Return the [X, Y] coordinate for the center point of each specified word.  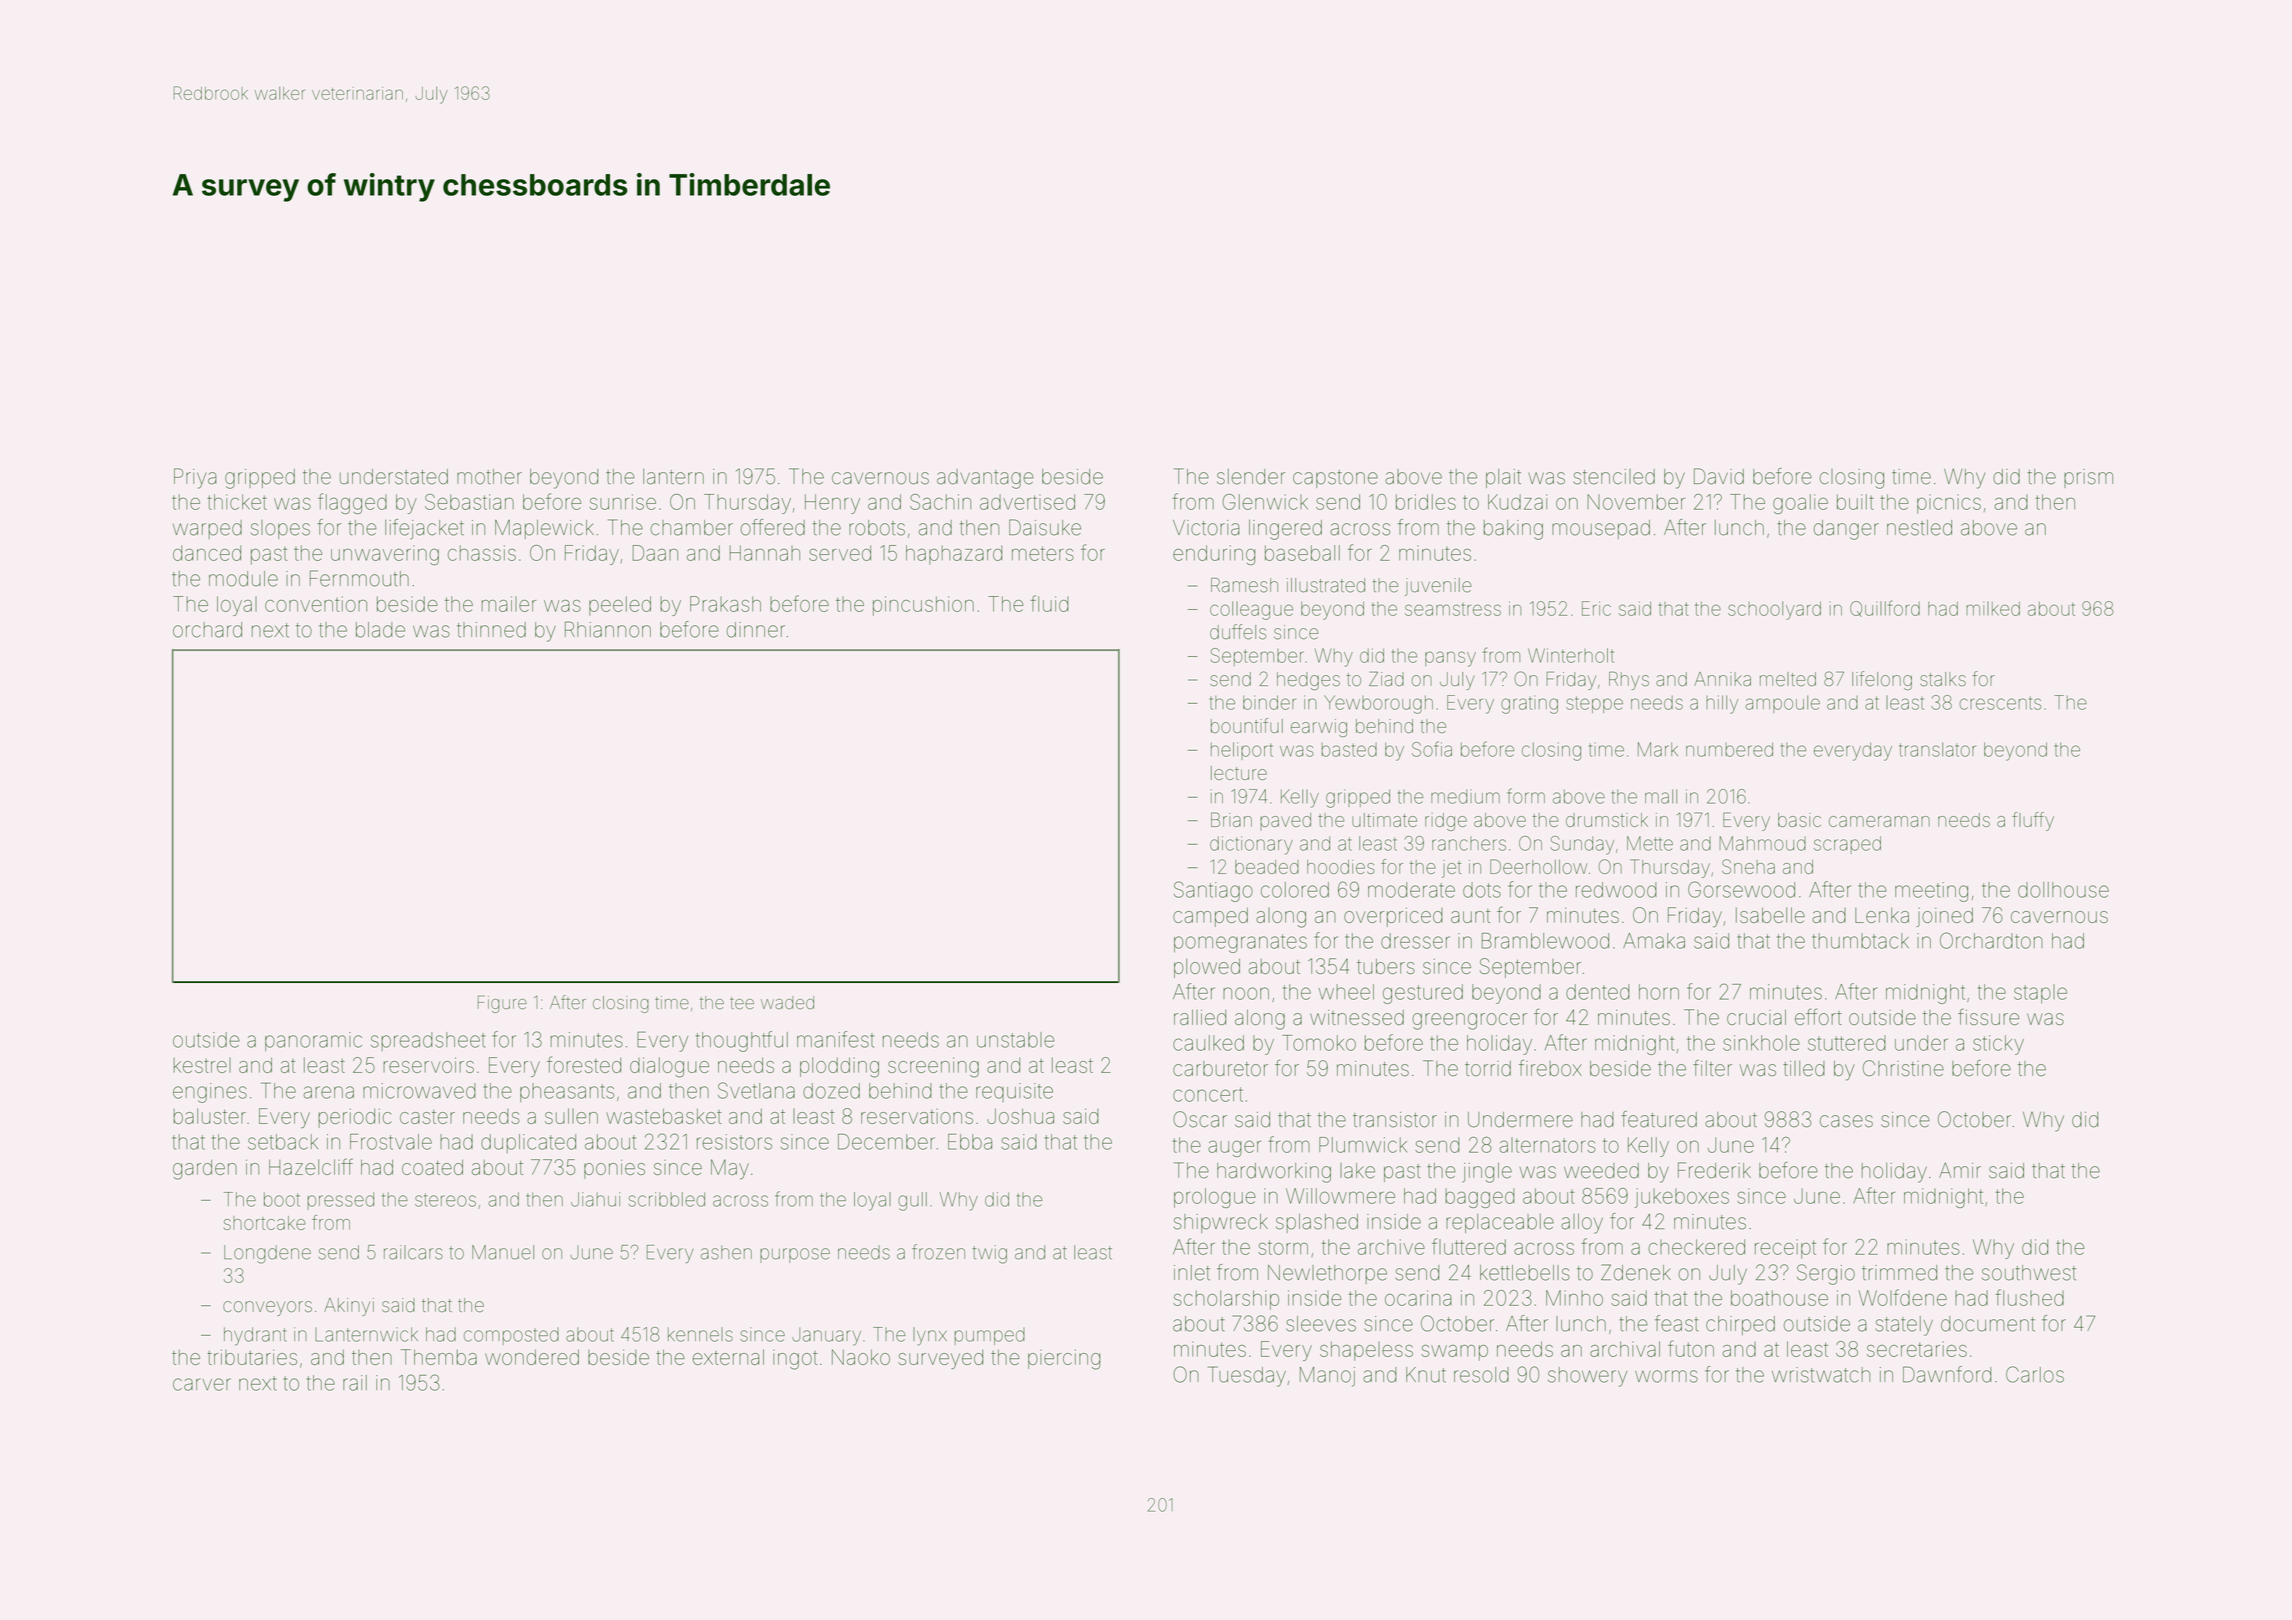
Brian [1231, 819]
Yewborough [1378, 704]
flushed [2029, 1297]
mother [489, 477]
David [1719, 476]
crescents [2000, 703]
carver [202, 1384]
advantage [985, 479]
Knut [1426, 1375]
